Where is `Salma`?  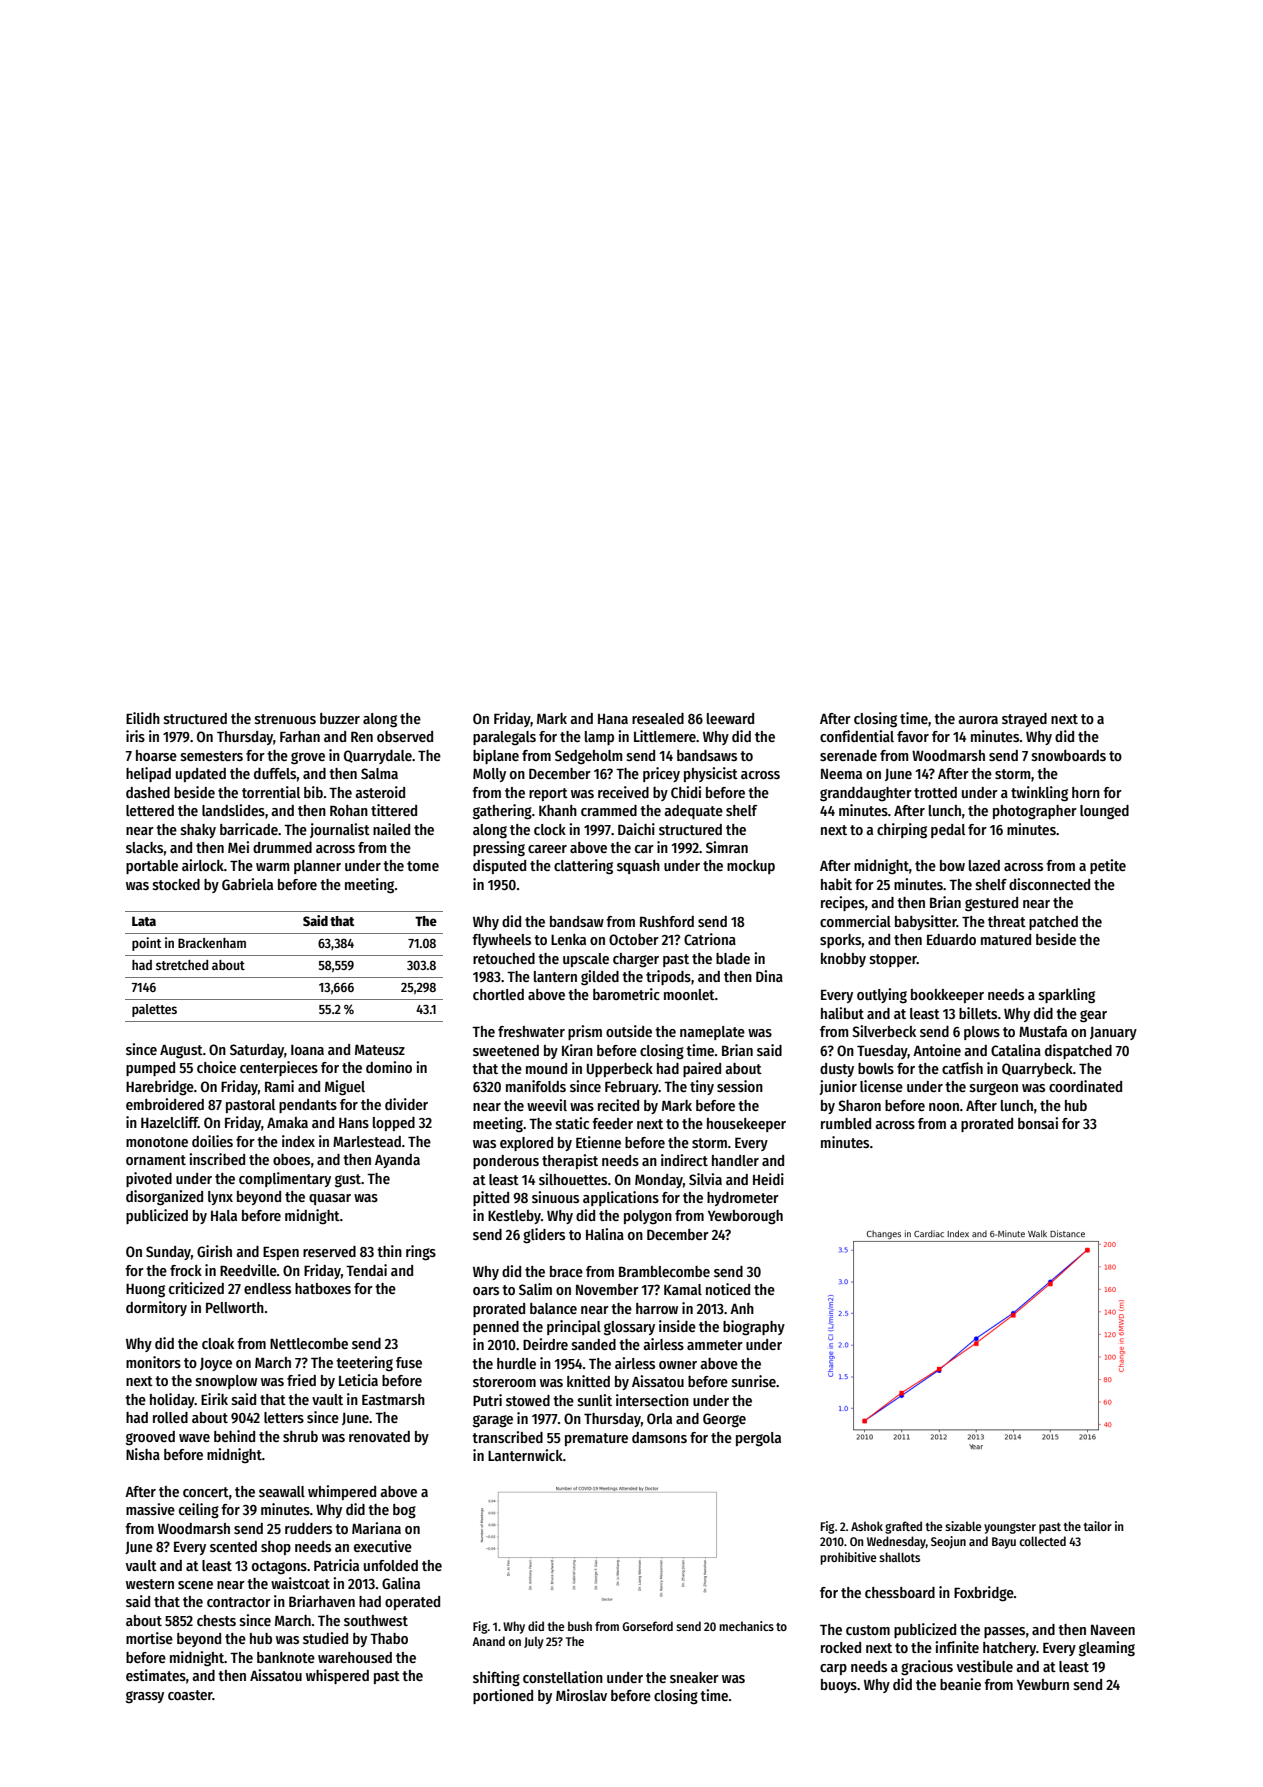
Salma is located at coordinates (379, 773).
